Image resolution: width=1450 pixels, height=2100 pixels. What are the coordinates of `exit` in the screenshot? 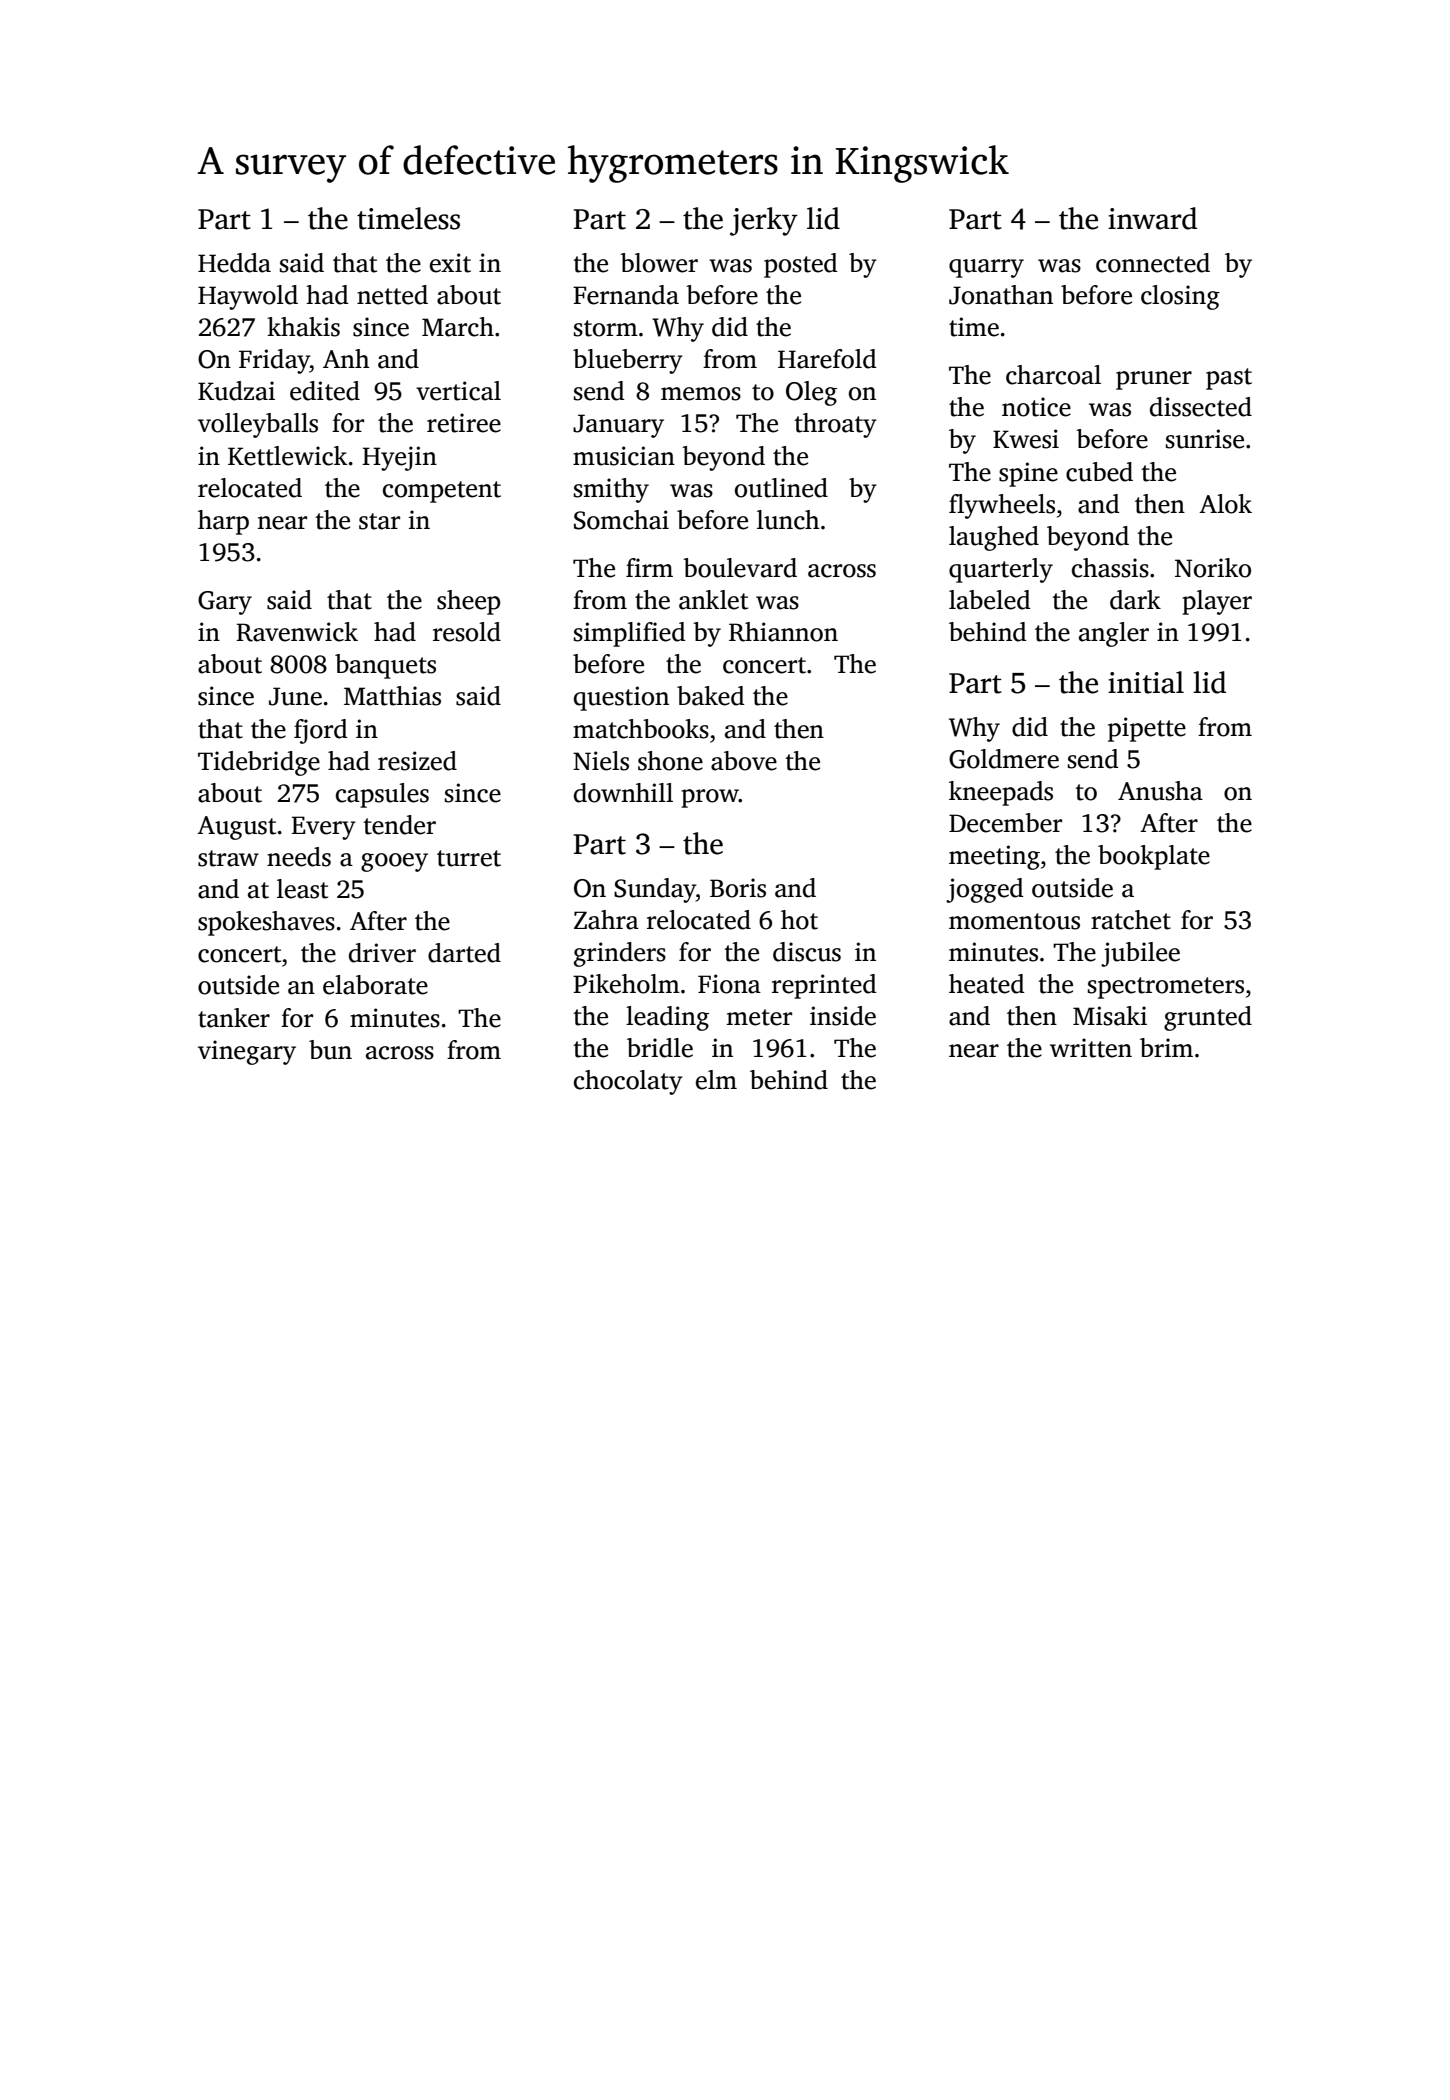 It's located at (450, 263).
